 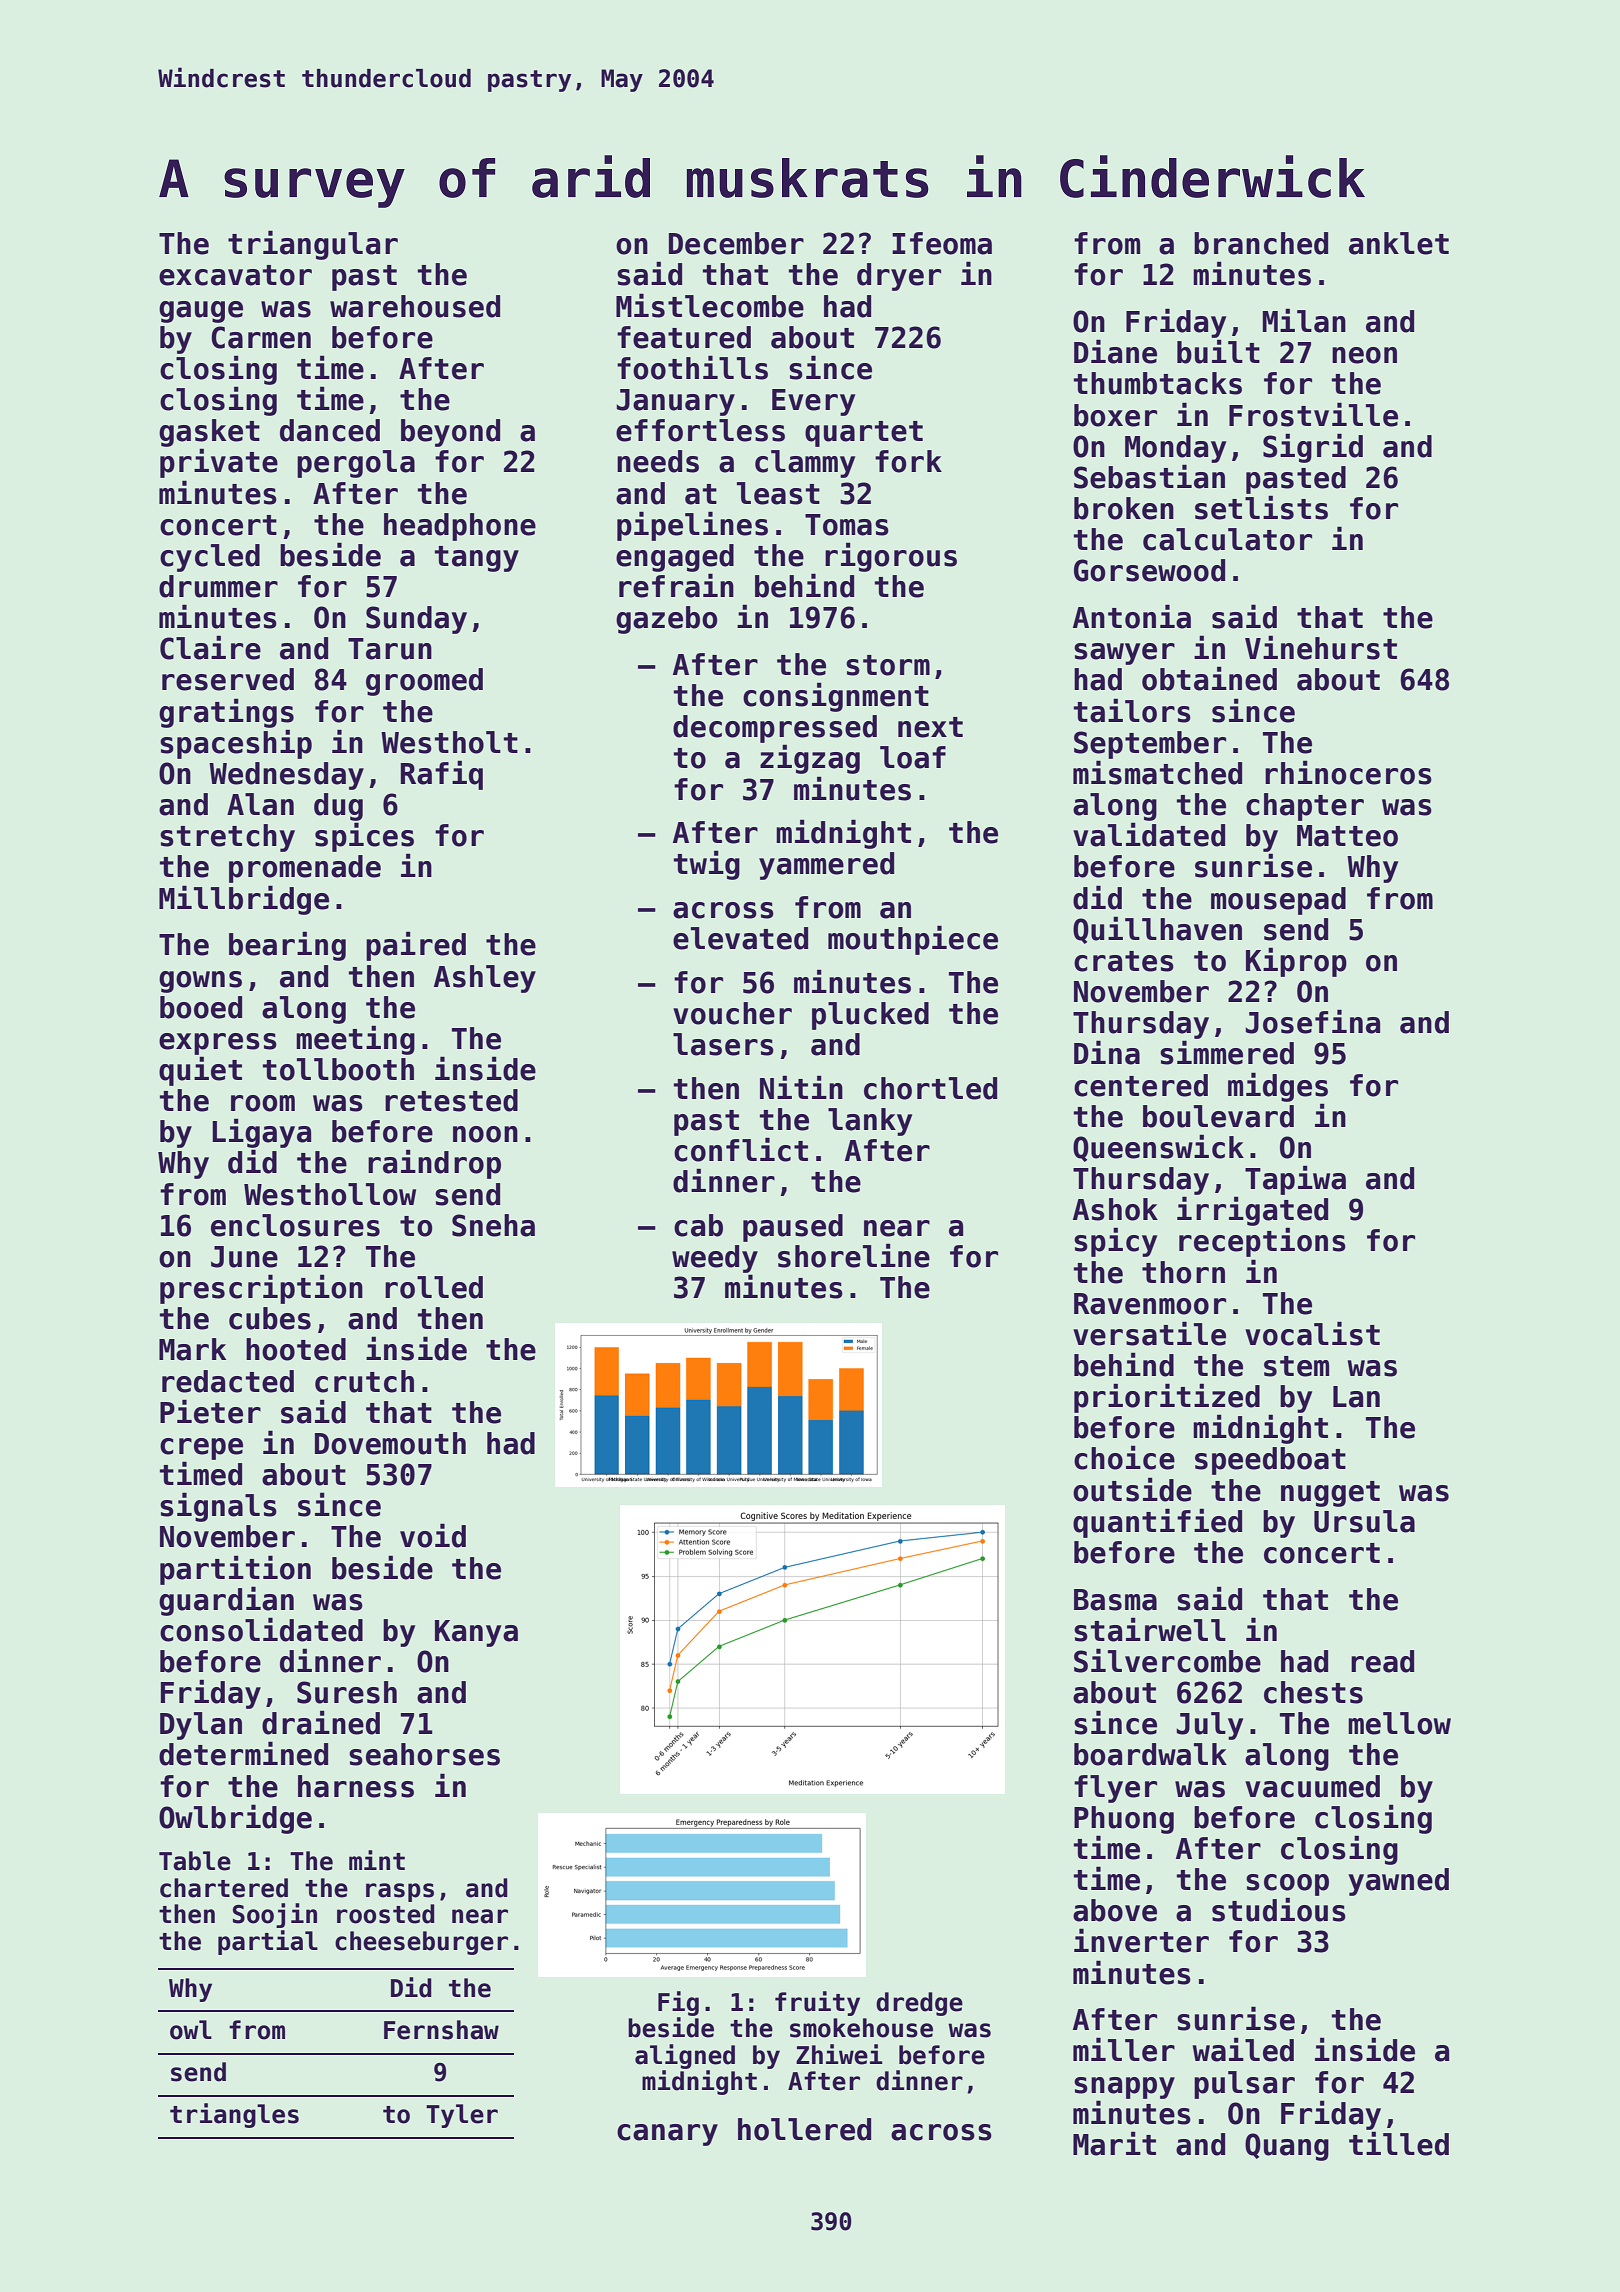 I want to click on hollered, so click(x=804, y=2129).
